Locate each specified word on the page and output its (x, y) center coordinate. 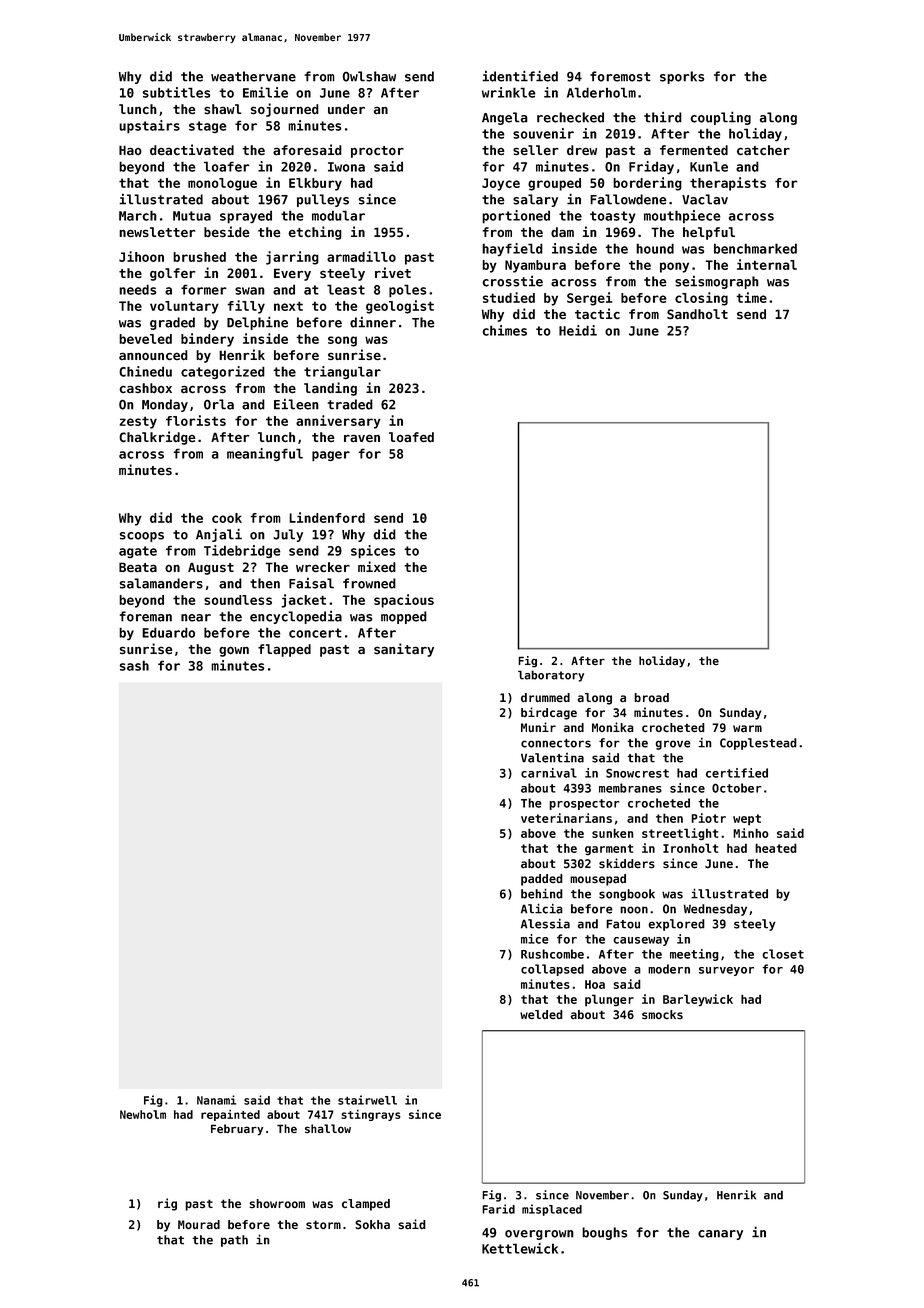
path (234, 1241)
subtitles (176, 92)
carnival (549, 773)
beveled (145, 339)
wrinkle (509, 92)
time (751, 297)
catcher (763, 150)
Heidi (578, 330)
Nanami (216, 1100)
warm (747, 729)
